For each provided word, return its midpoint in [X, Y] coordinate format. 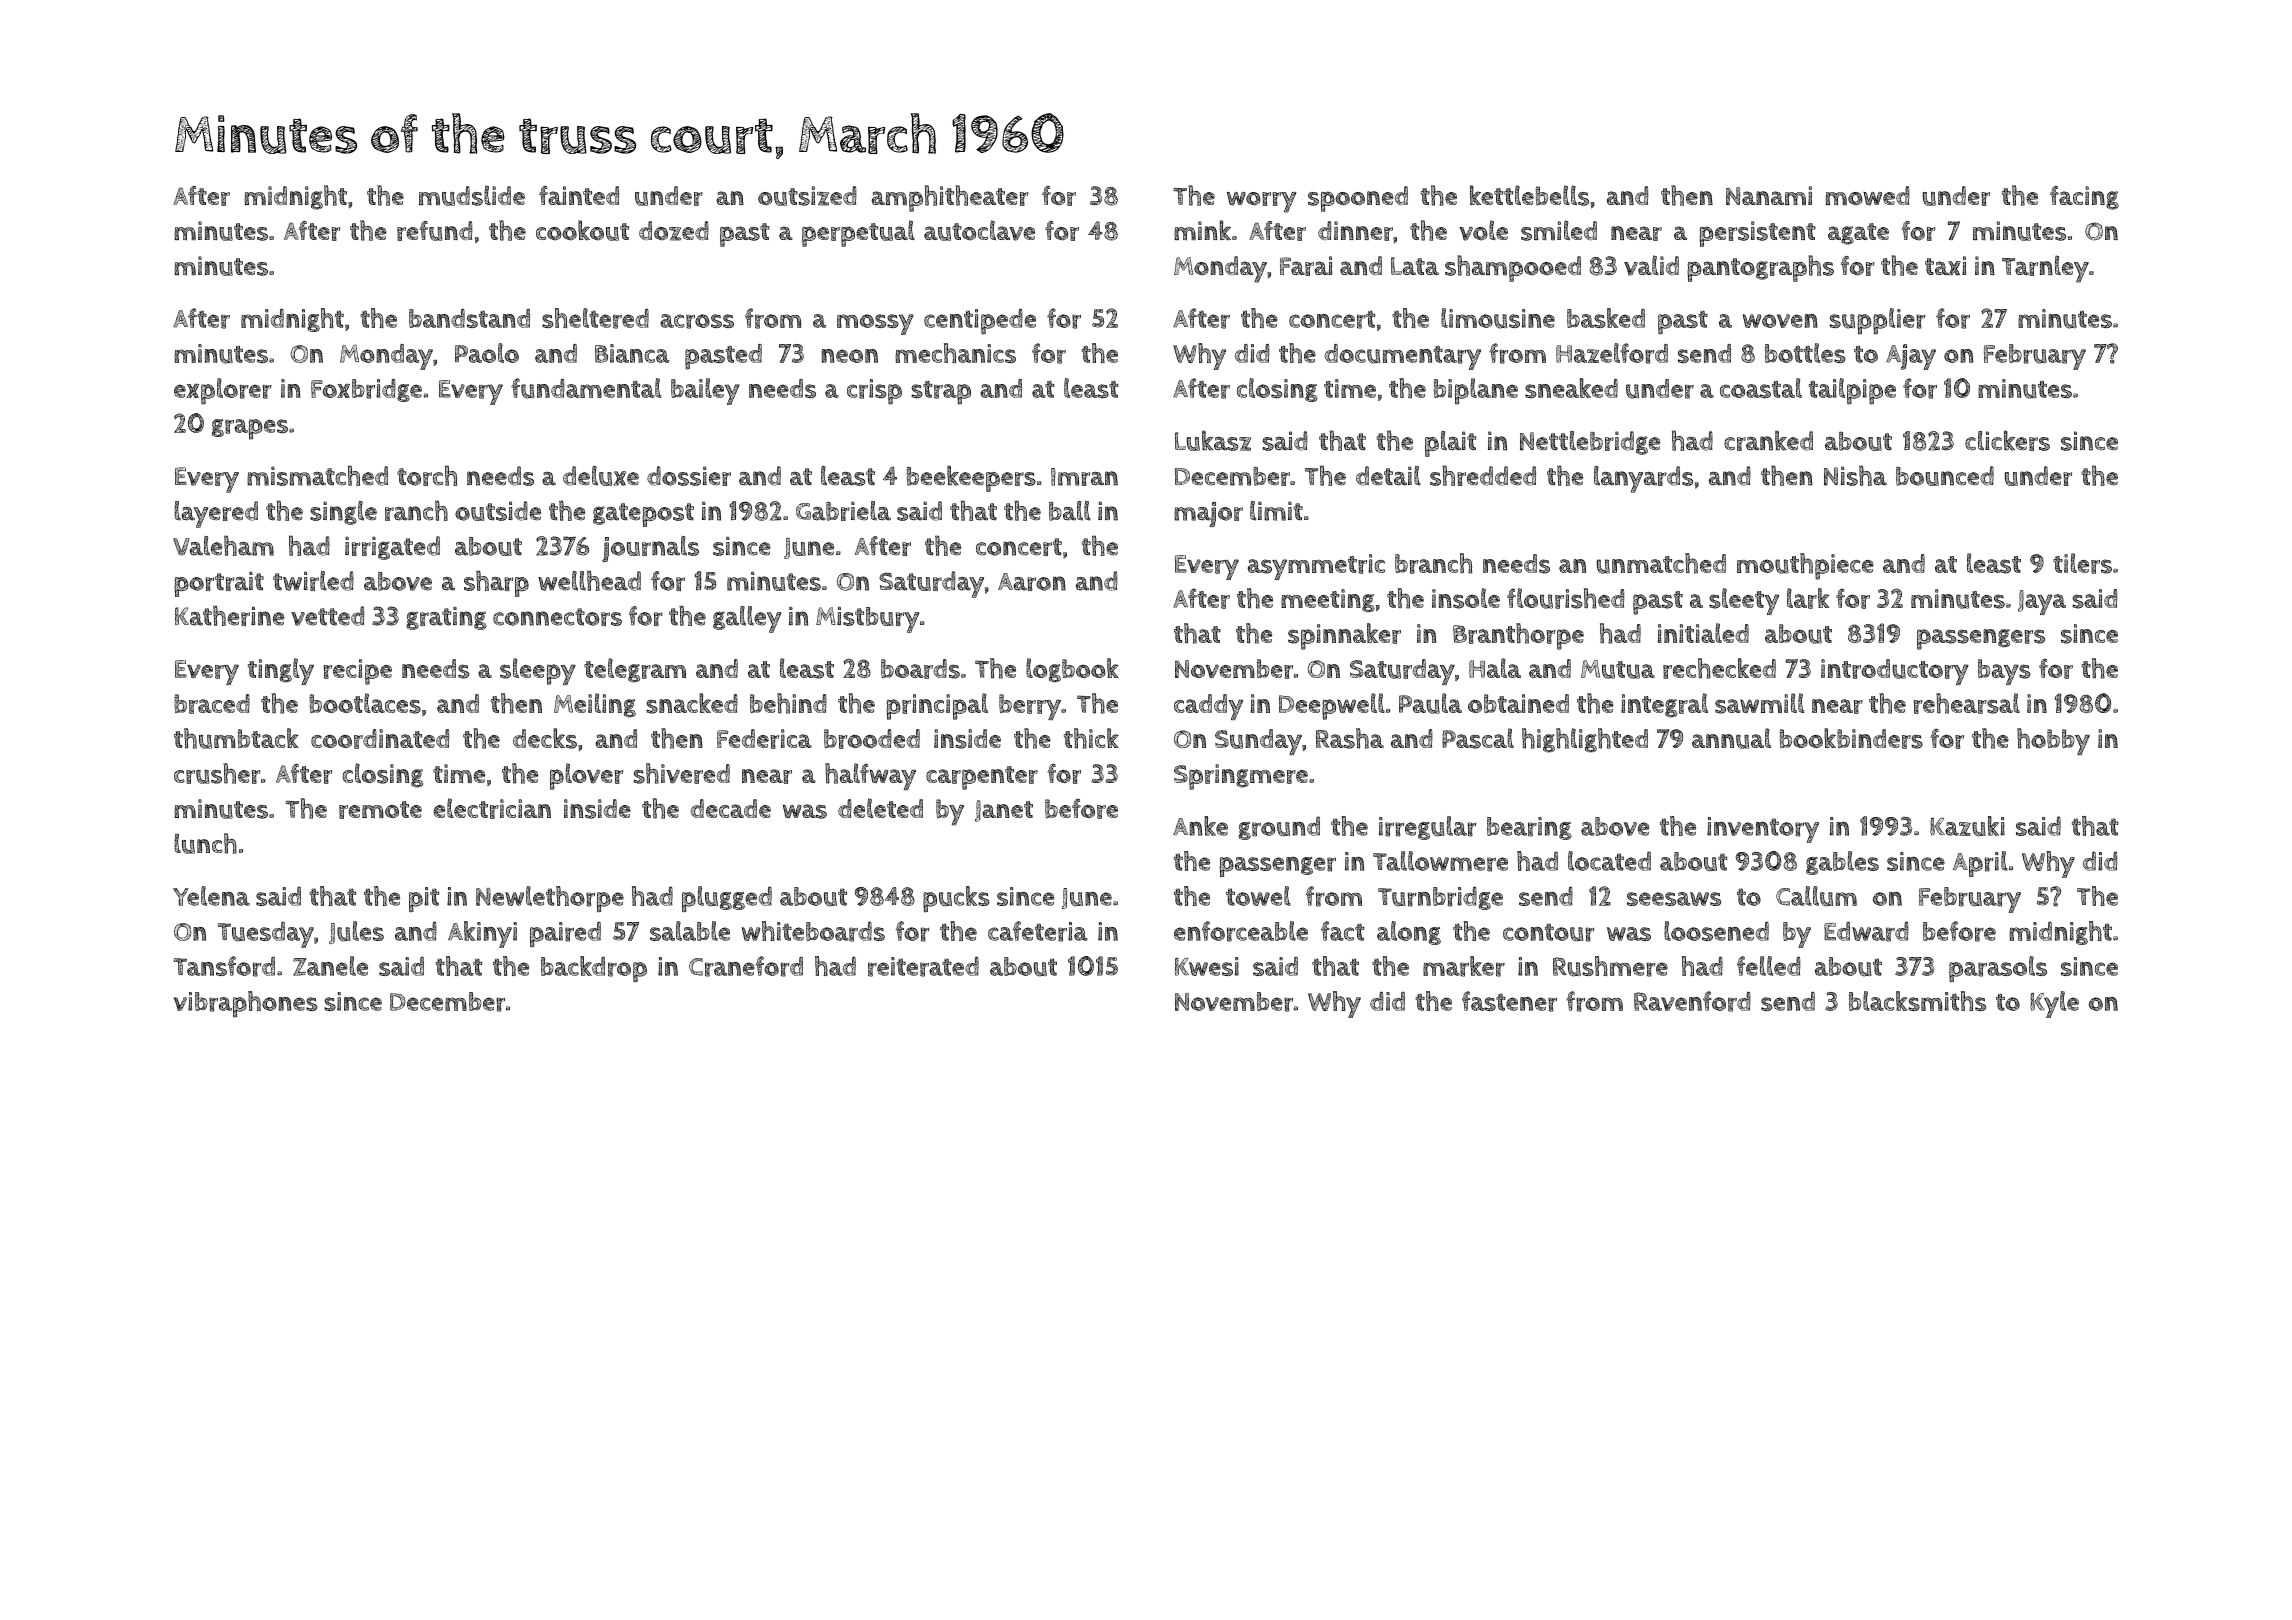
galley [747, 619]
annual [1731, 738]
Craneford [746, 966]
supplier [1877, 321]
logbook [1072, 670]
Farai [1306, 266]
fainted [579, 195]
